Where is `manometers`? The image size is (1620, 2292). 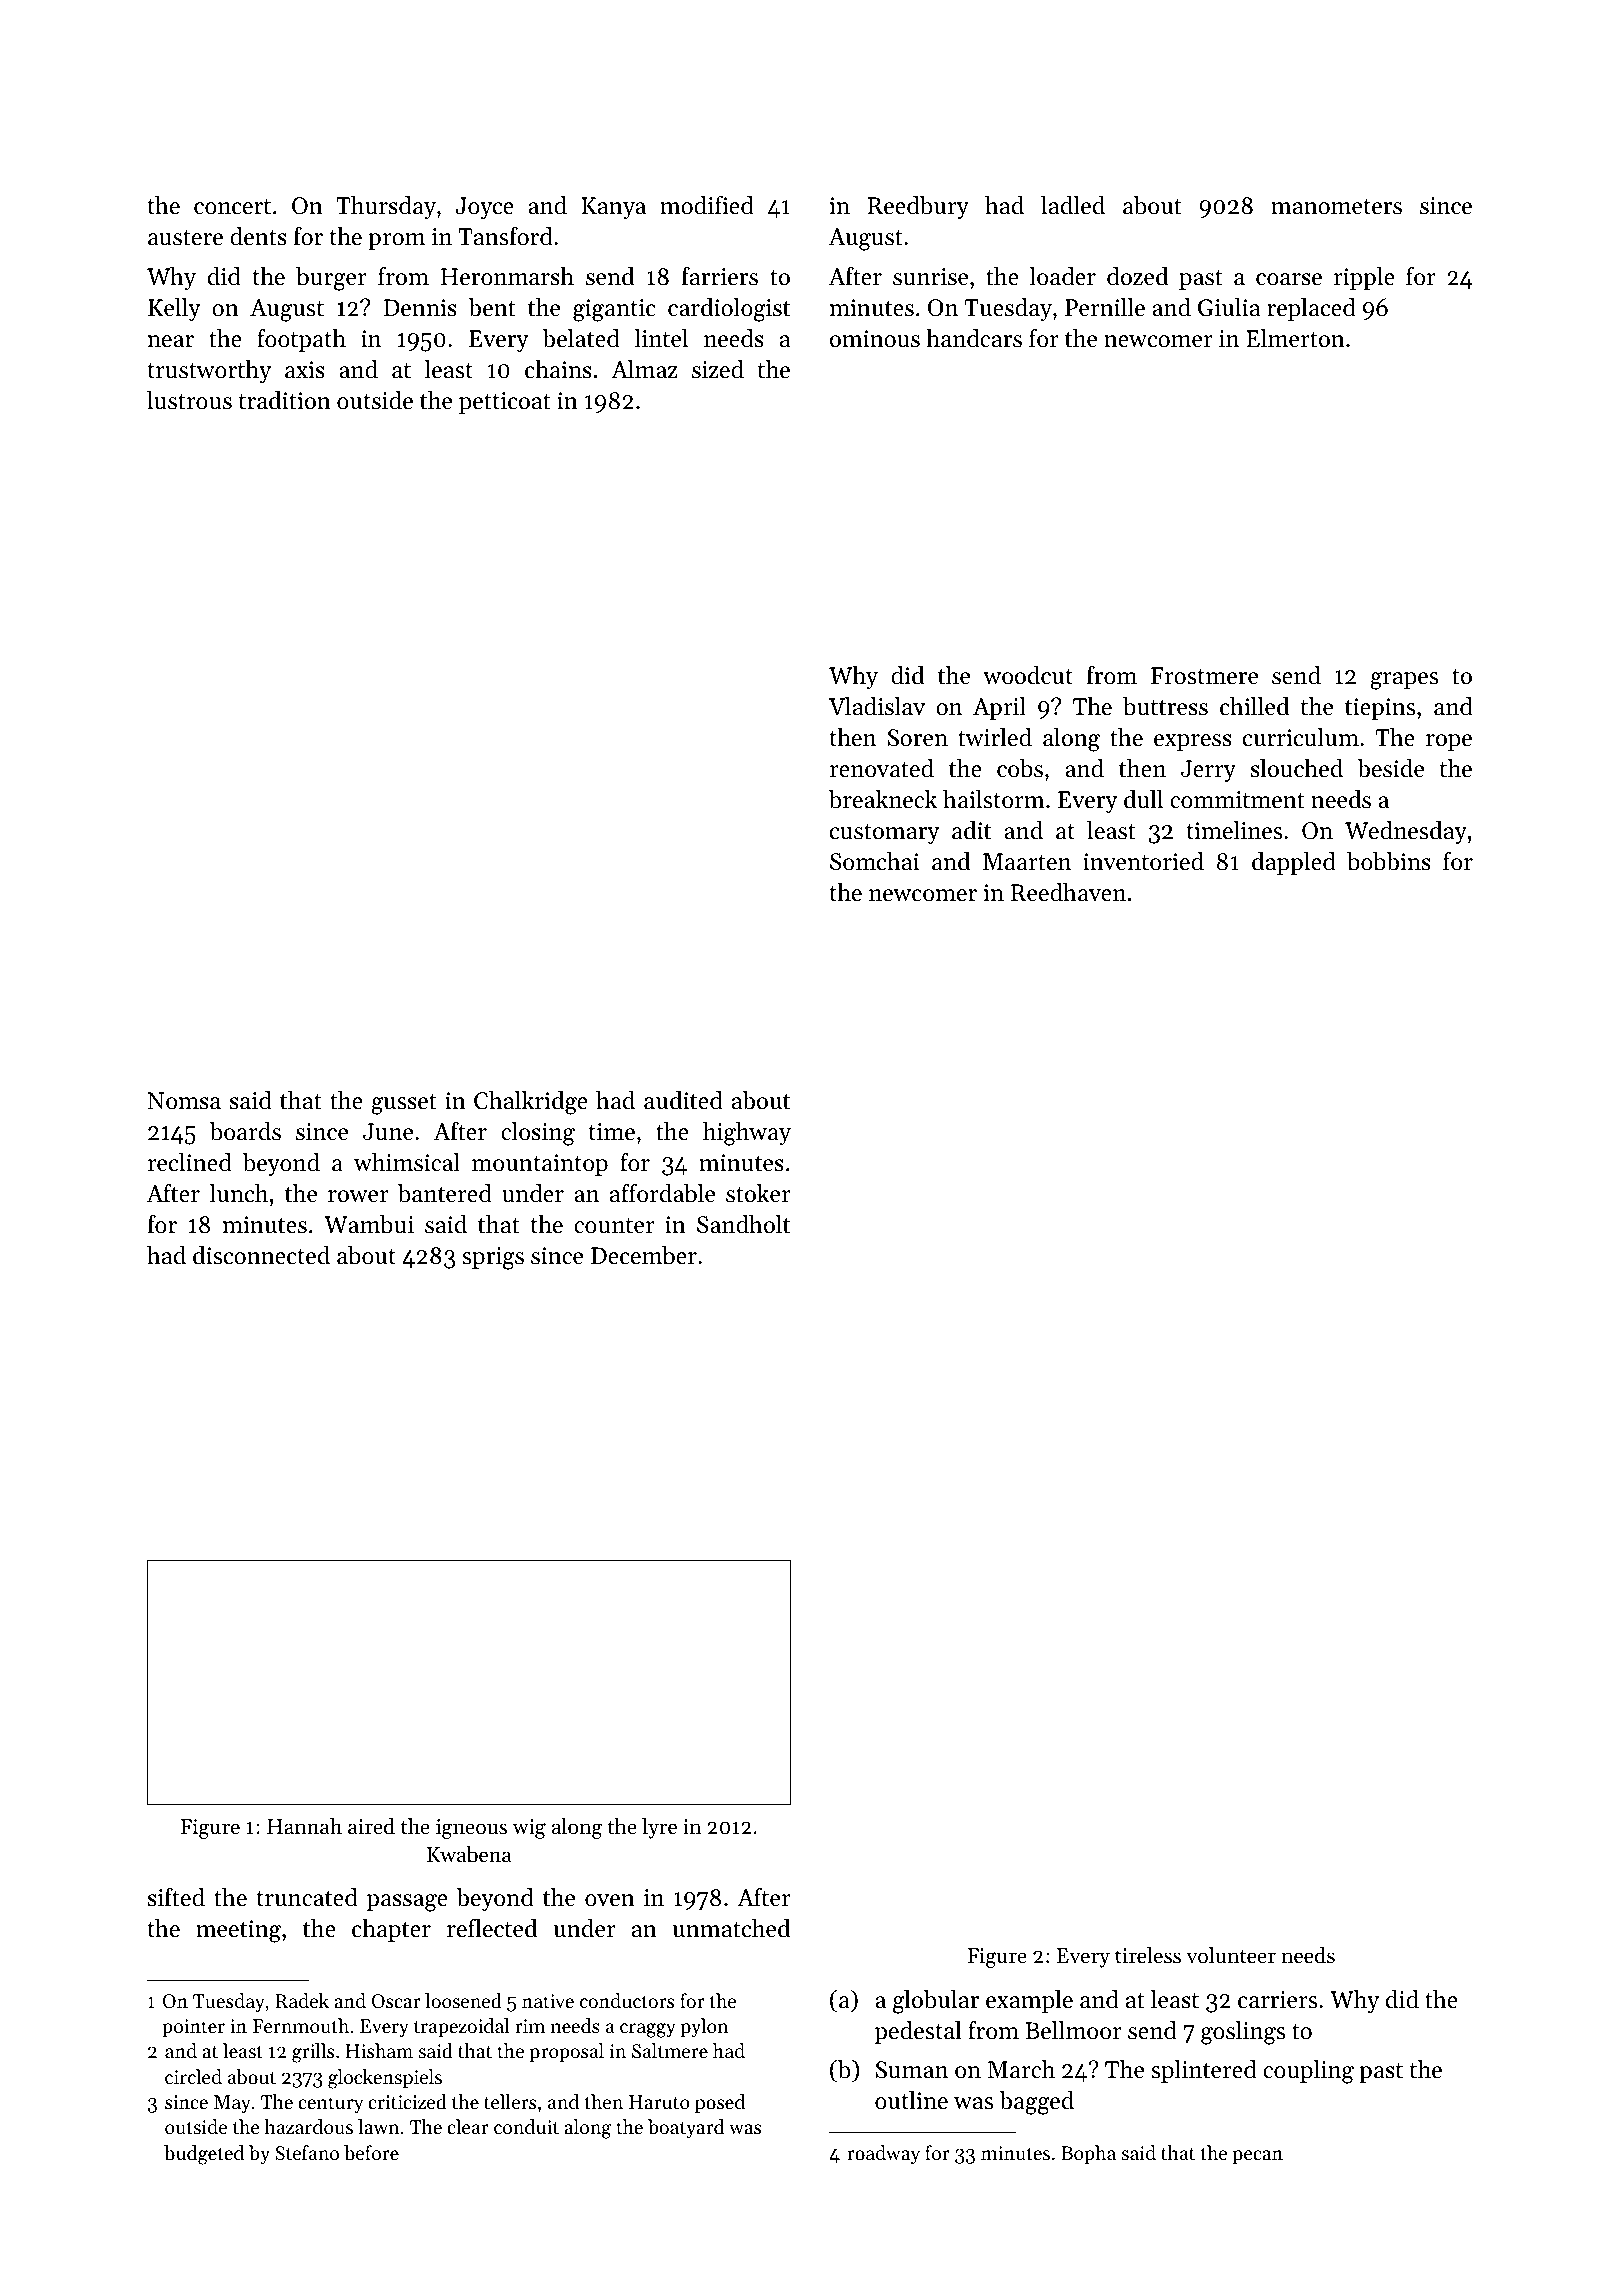 manometers is located at coordinates (1336, 207).
